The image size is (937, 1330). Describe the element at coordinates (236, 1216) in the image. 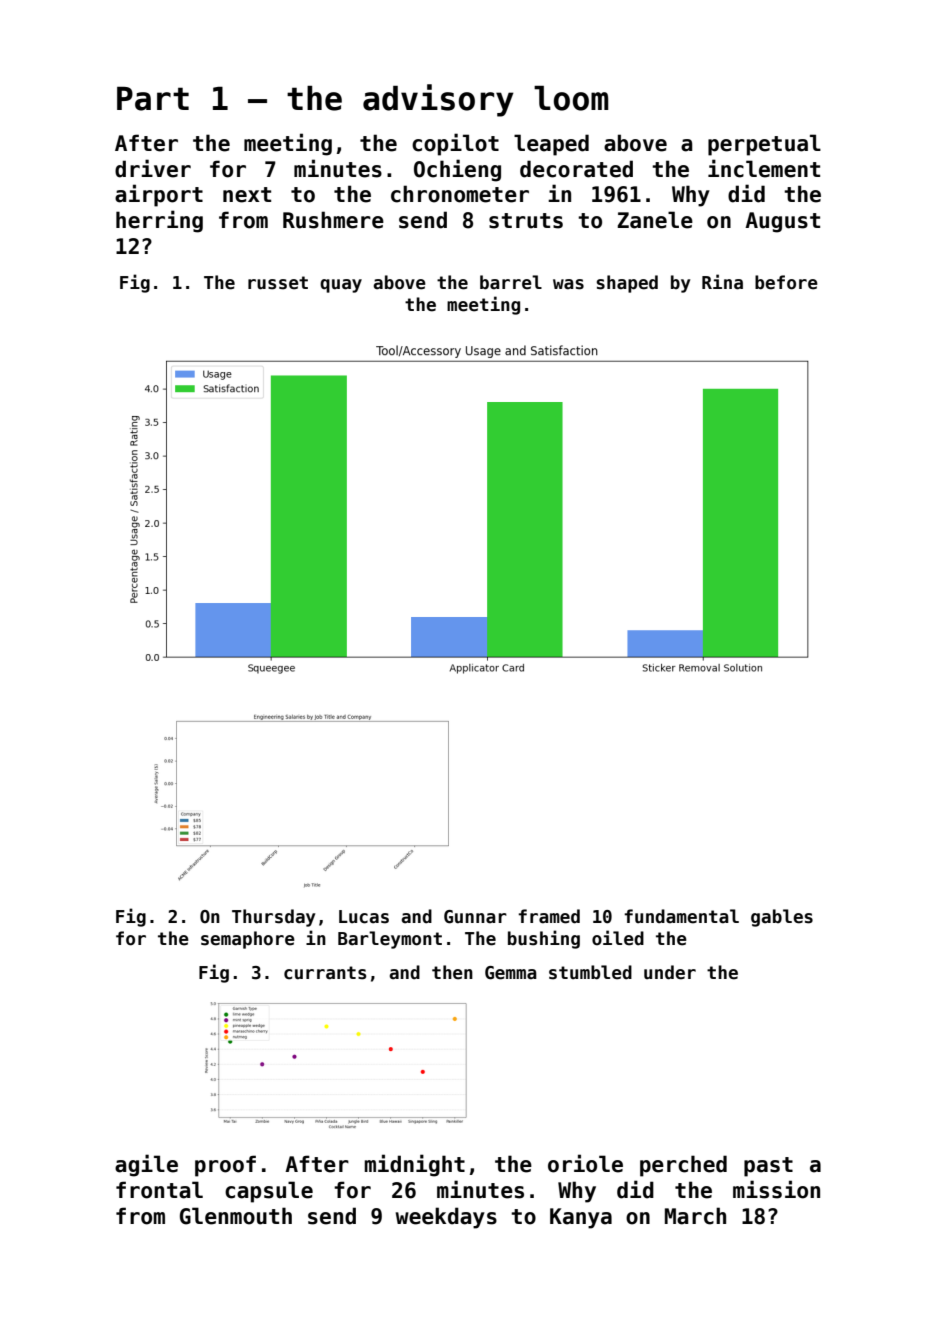

I see `Glenmouth` at that location.
